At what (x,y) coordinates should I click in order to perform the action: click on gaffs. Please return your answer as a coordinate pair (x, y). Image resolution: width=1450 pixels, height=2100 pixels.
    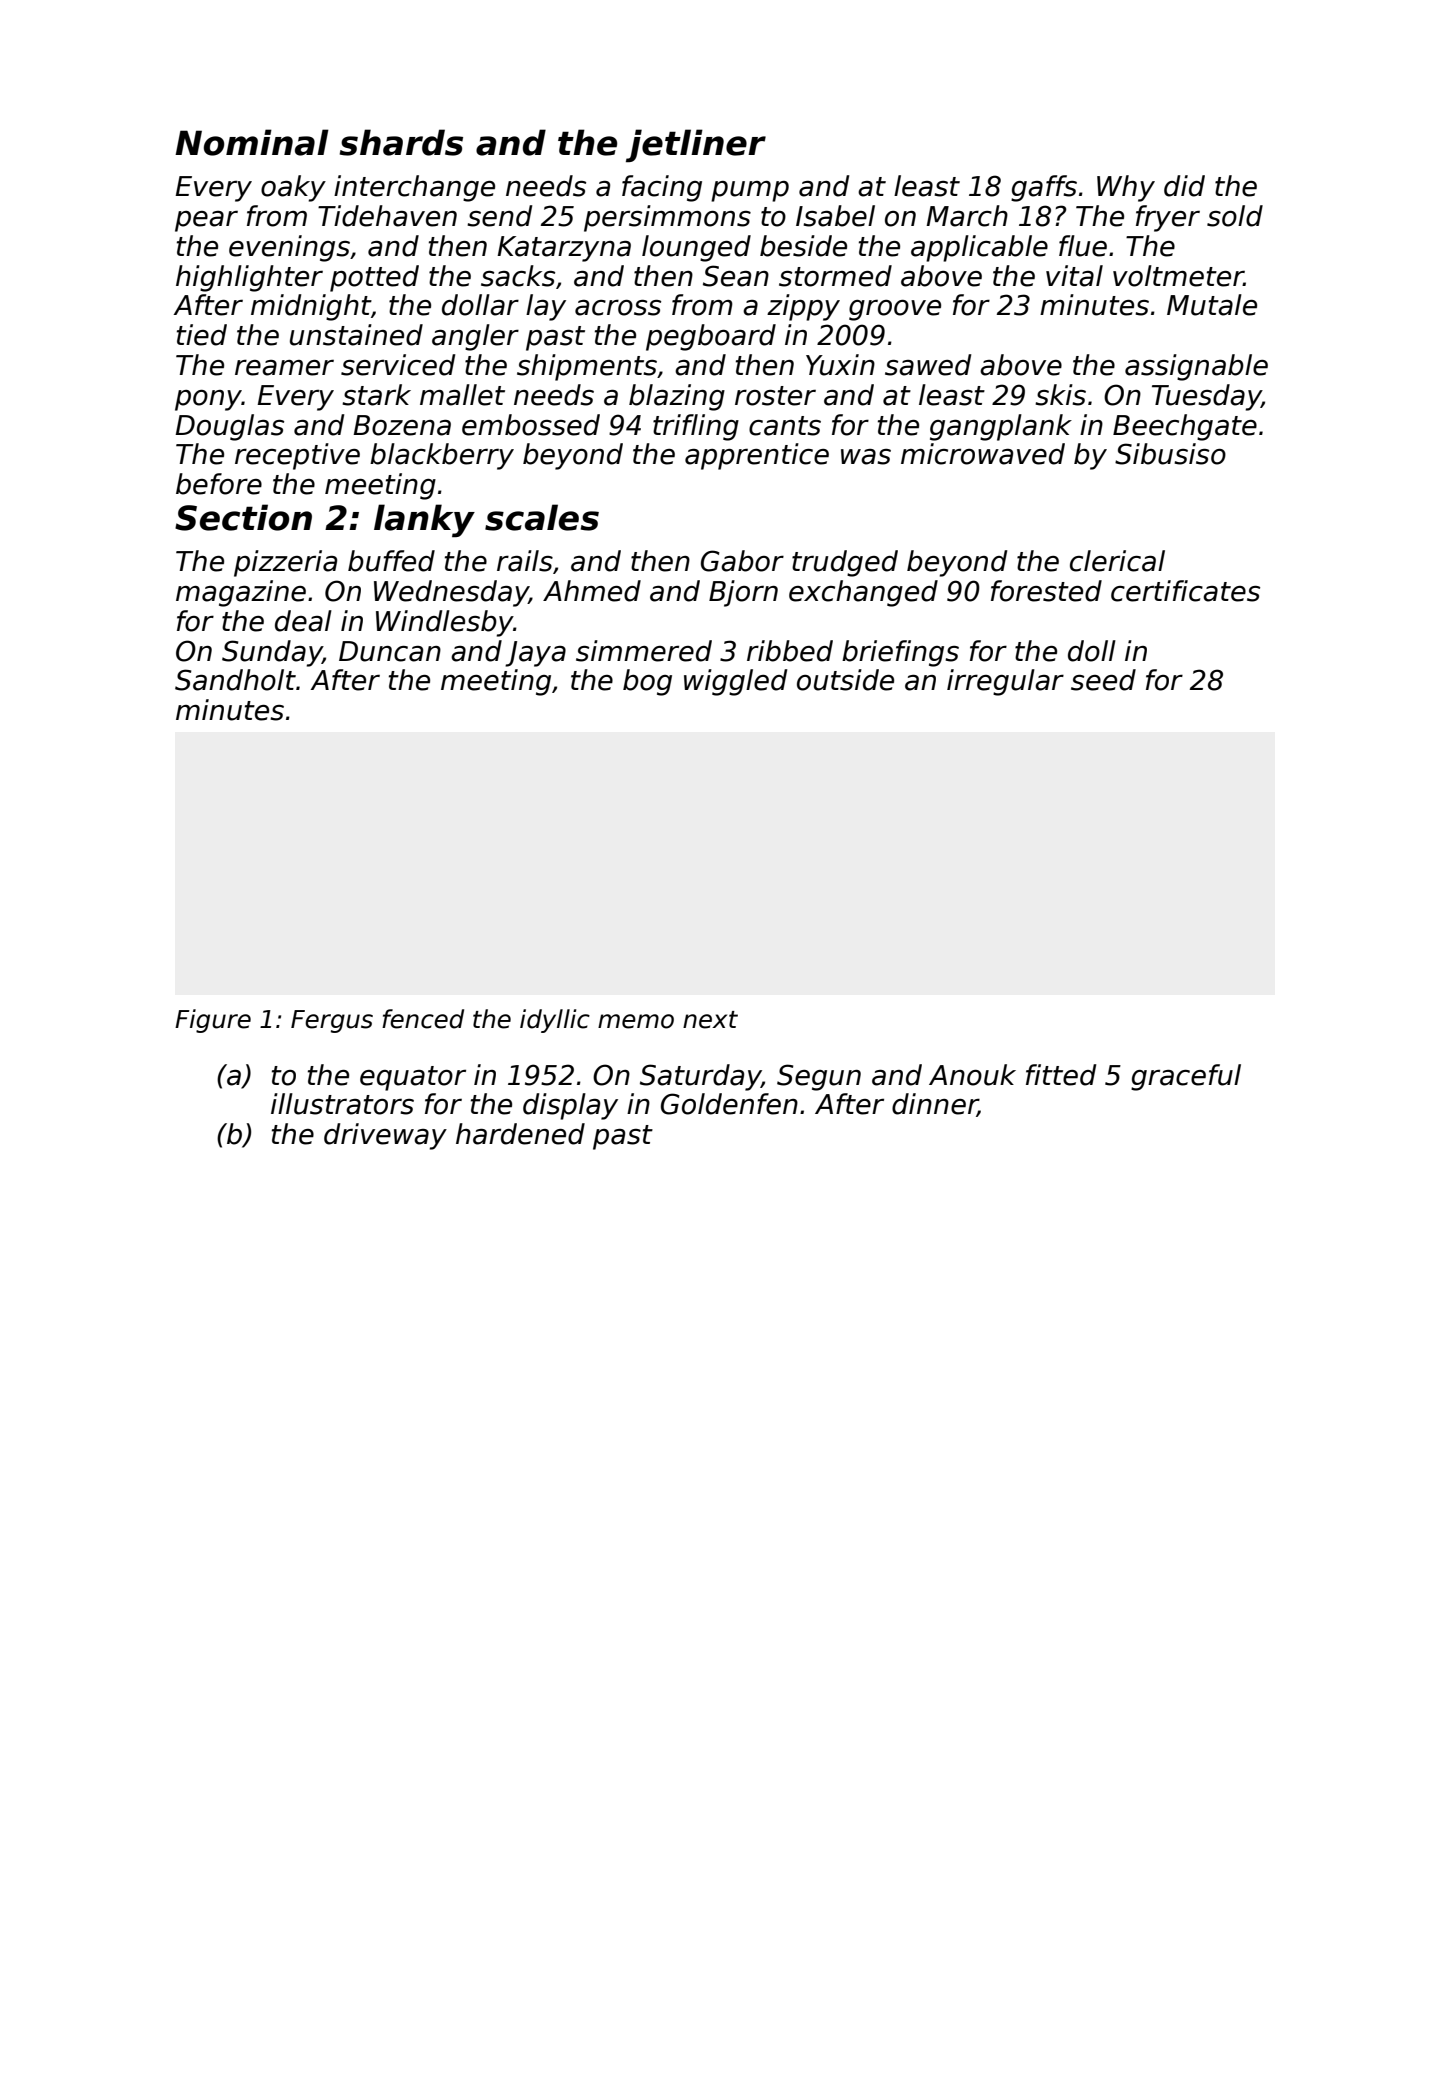
    Looking at the image, I should click on (1044, 188).
